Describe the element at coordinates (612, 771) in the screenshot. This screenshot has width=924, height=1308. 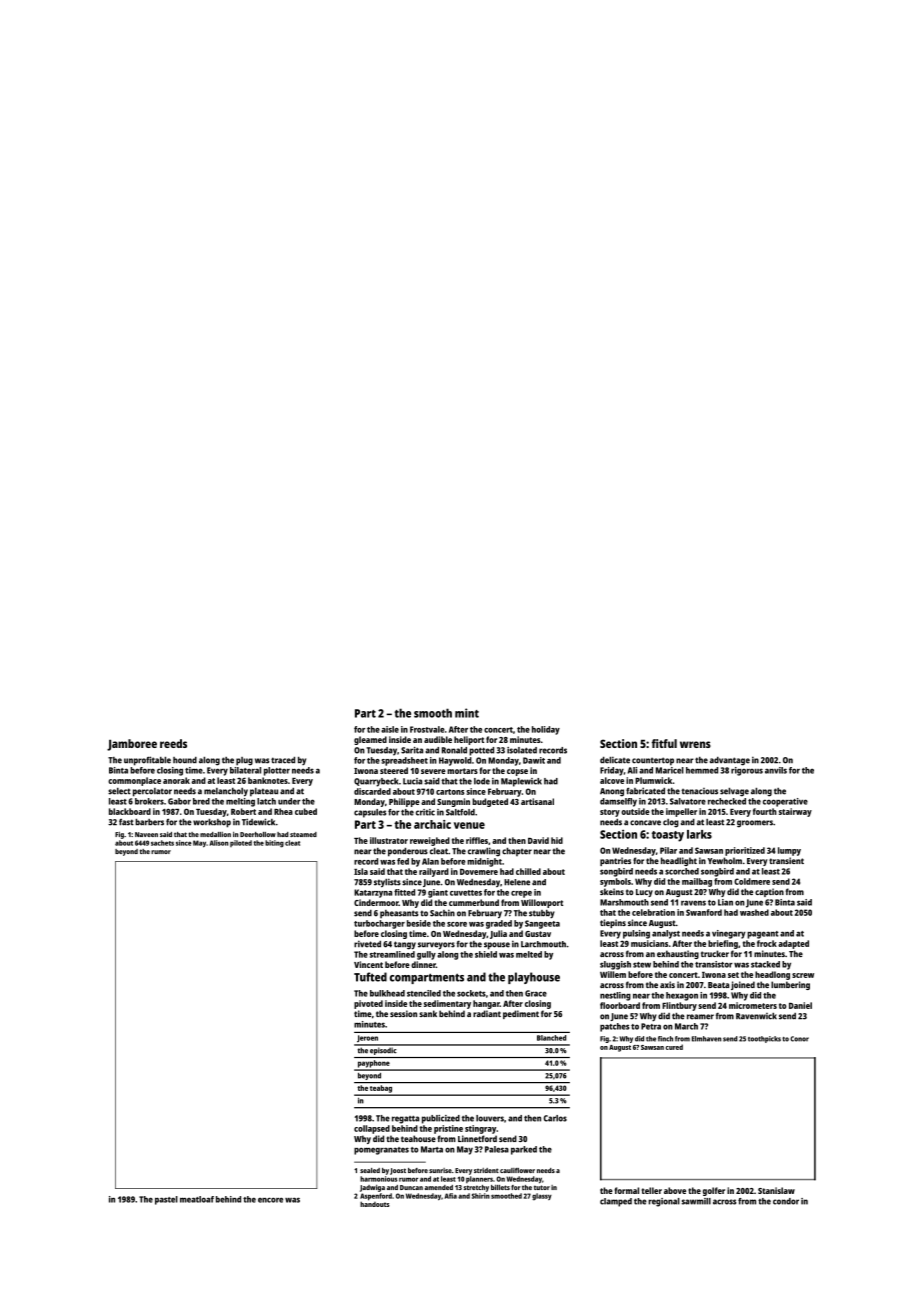
I see `Friday` at that location.
